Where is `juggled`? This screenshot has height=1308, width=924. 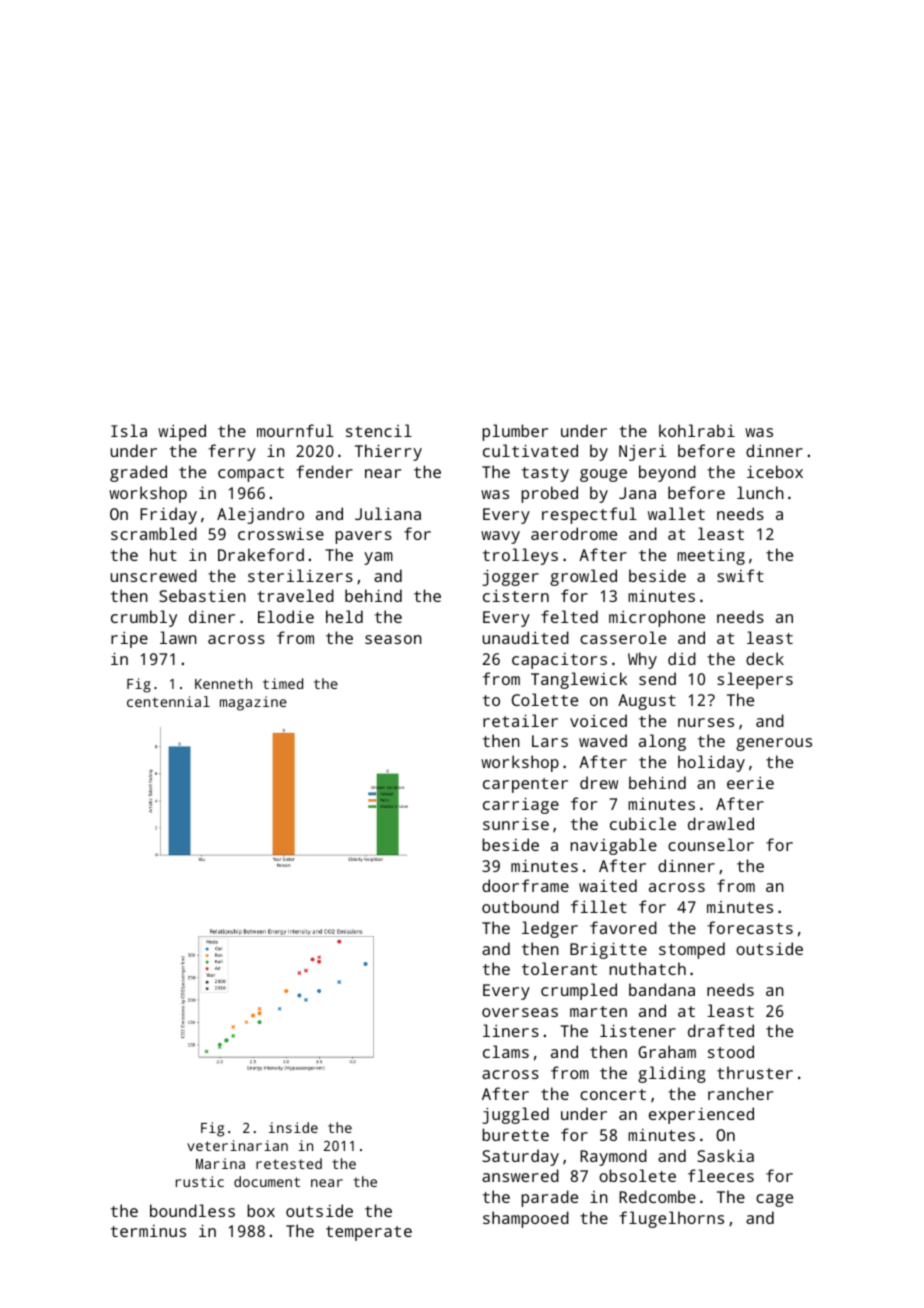
juggled is located at coordinates (515, 1115).
